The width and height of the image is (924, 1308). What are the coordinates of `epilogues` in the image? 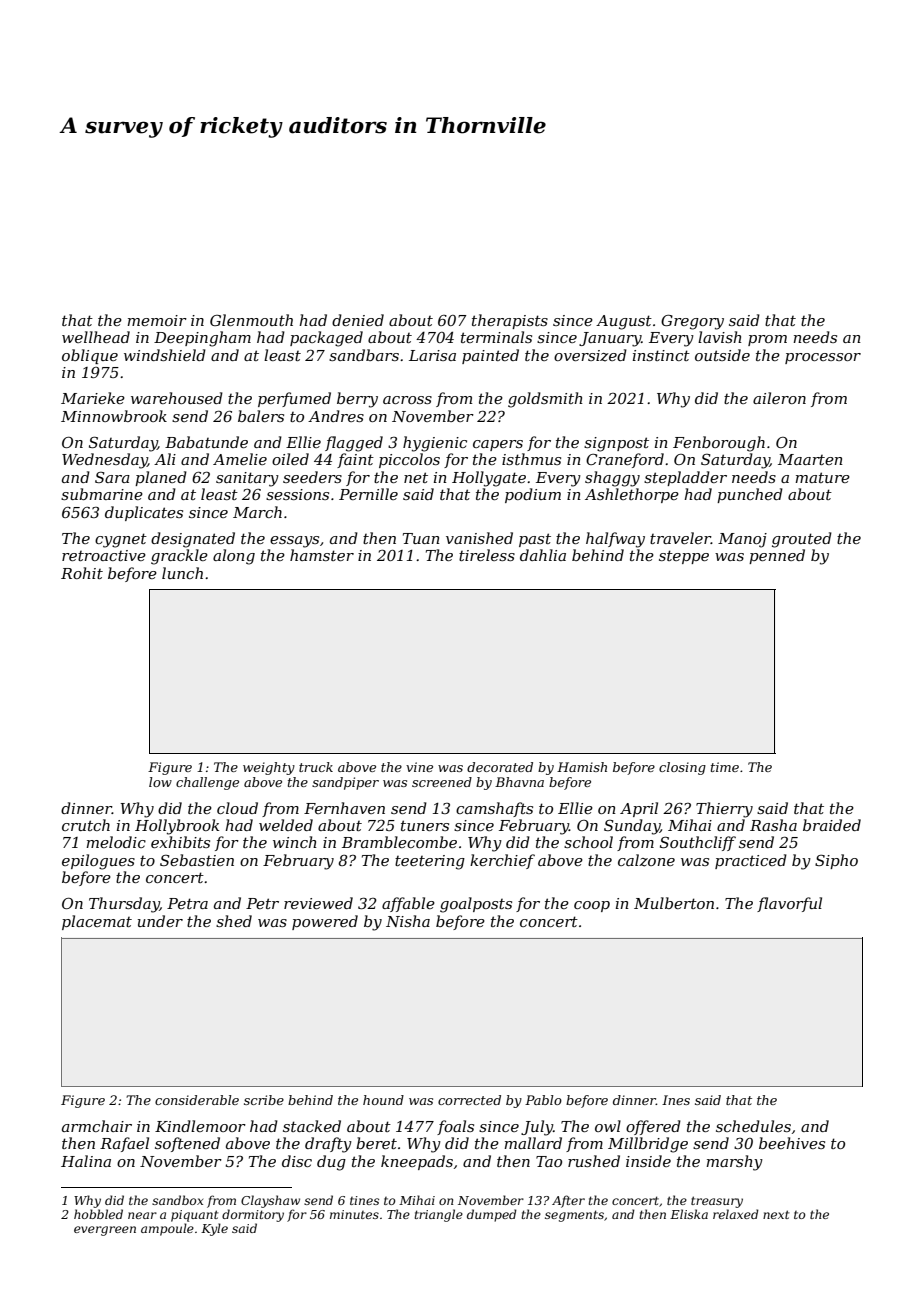 It's located at (98, 862).
